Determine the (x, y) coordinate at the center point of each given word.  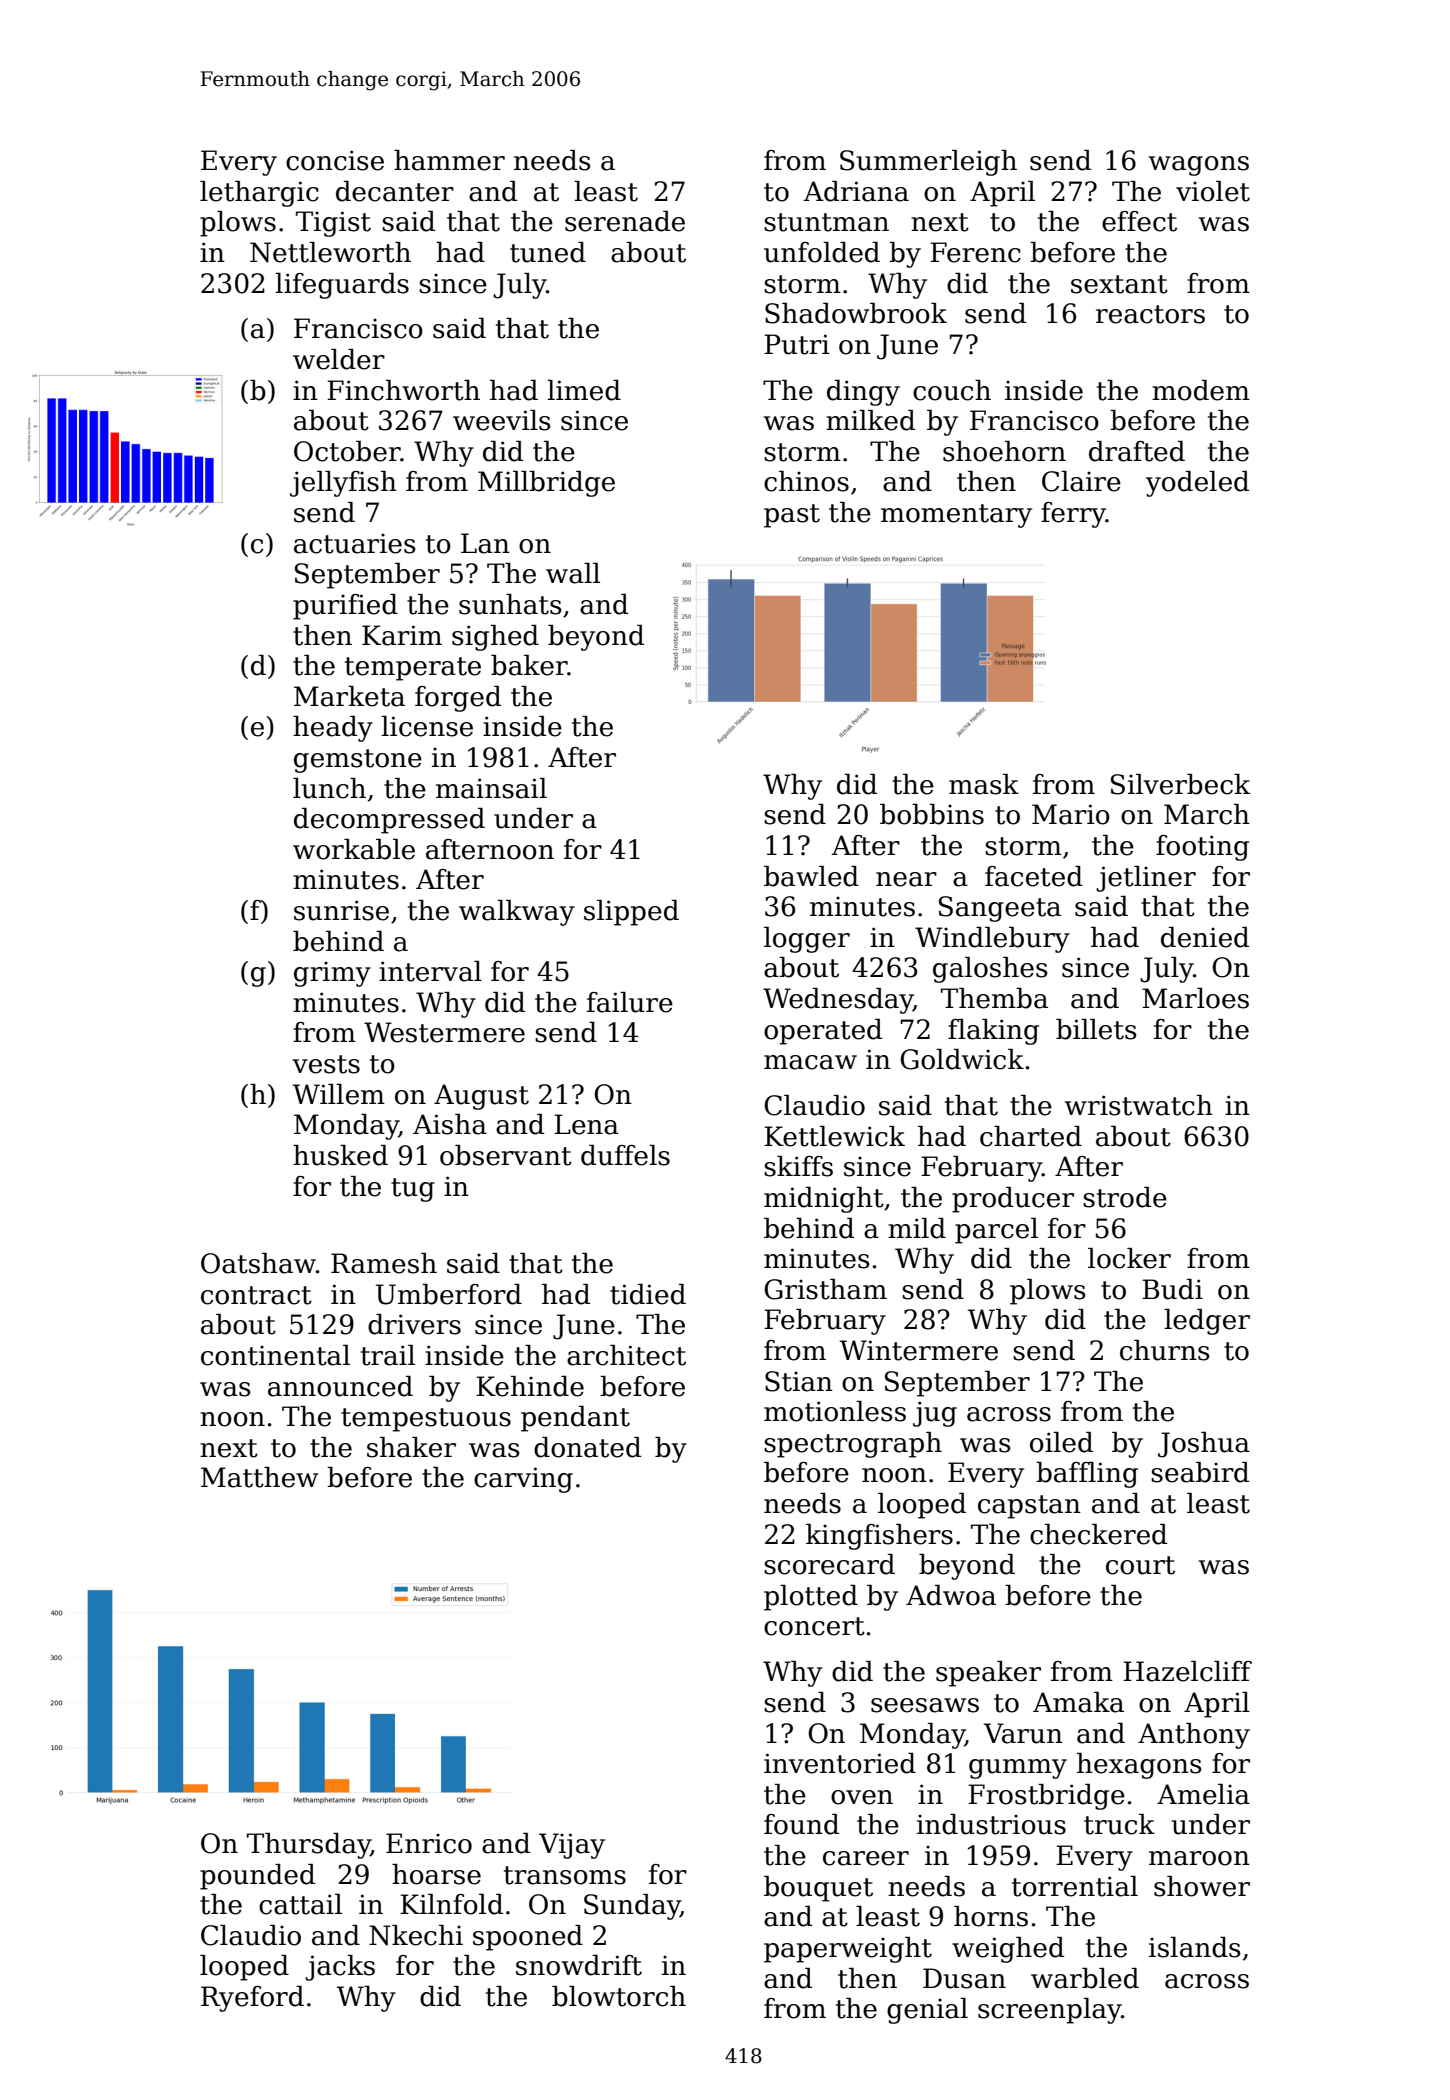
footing (1202, 848)
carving (523, 1480)
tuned (548, 252)
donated (587, 1447)
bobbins (932, 814)
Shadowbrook (856, 313)
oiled (1061, 1442)
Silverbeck (1181, 784)
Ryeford (252, 1999)
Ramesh (384, 1263)
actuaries (355, 543)
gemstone (358, 761)
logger (807, 940)
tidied (648, 1294)
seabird (1200, 1472)
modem (1201, 390)
